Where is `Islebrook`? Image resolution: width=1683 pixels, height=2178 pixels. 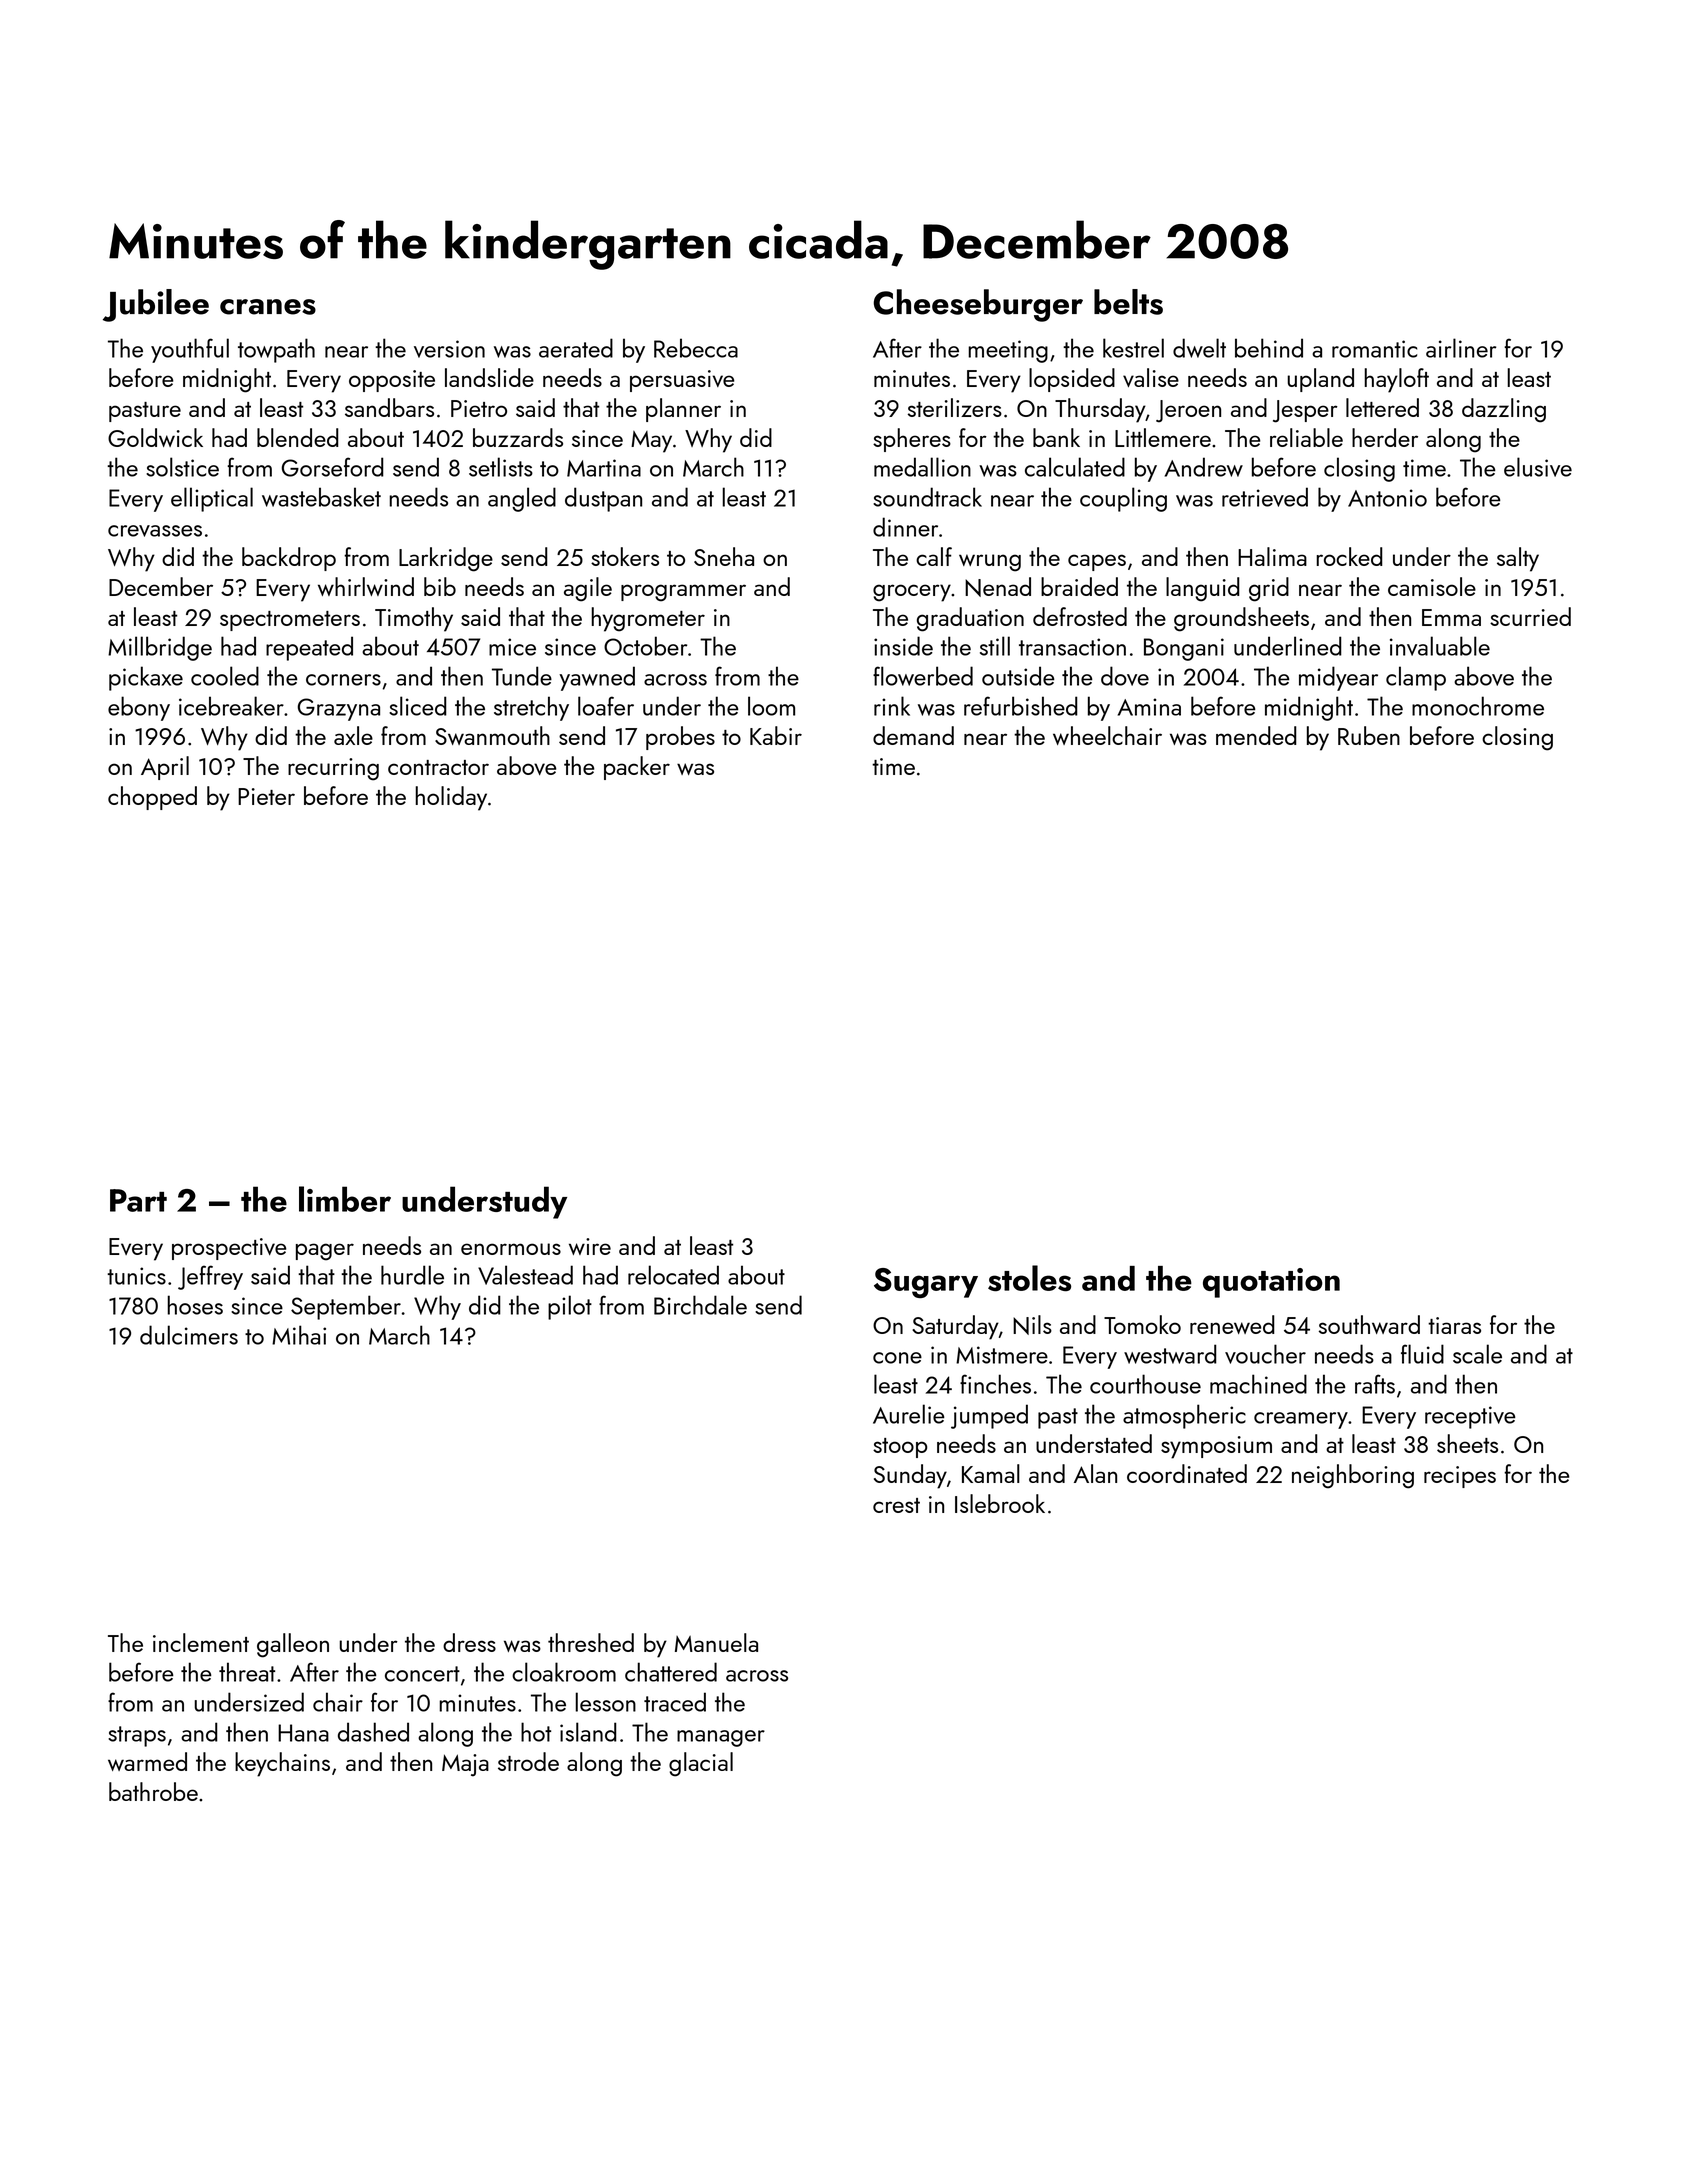
Islebrook is located at coordinates (1000, 1503).
